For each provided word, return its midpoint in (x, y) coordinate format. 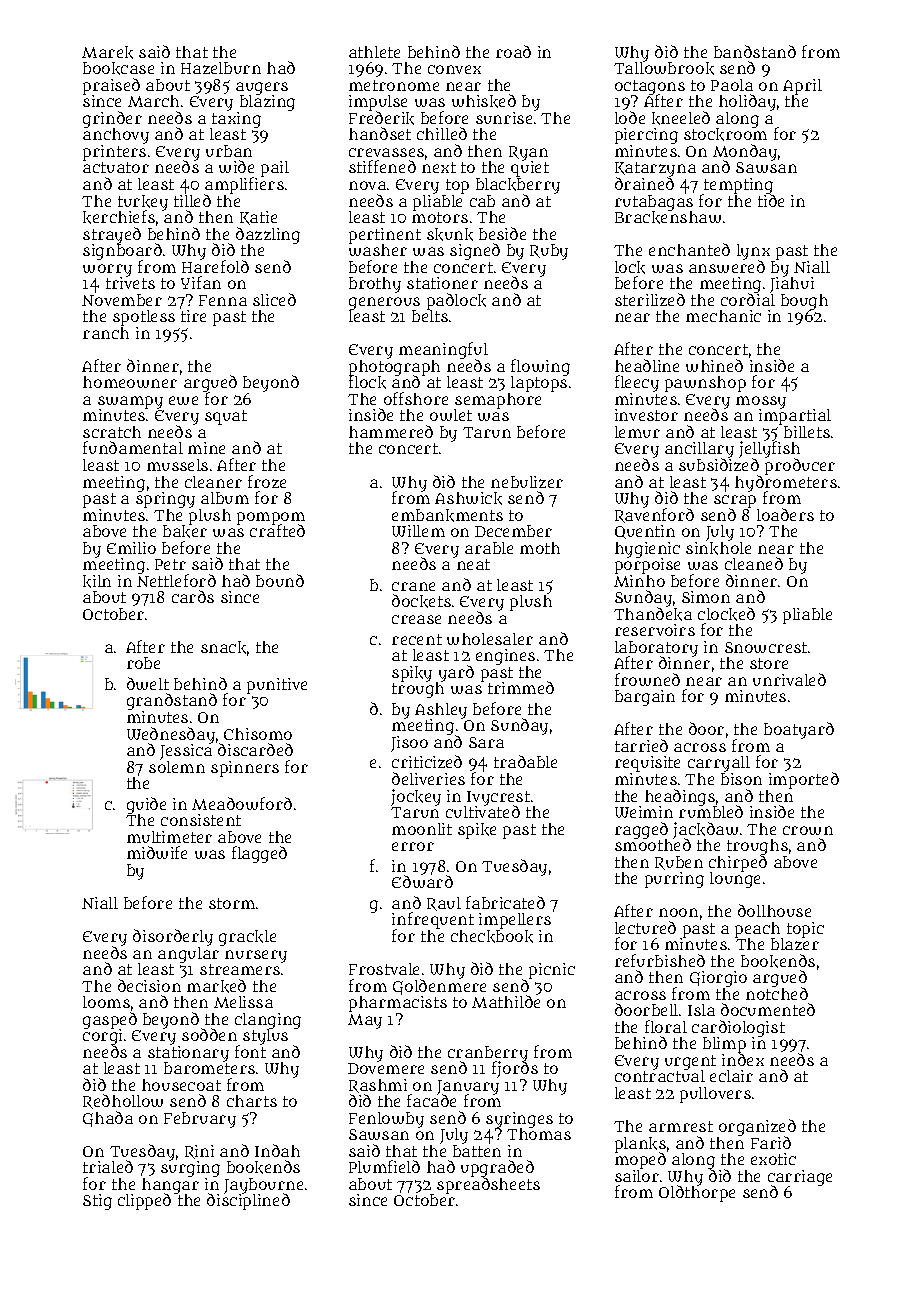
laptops (539, 384)
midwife (157, 852)
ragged (641, 830)
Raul (444, 904)
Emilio (131, 548)
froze (267, 481)
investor (646, 415)
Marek (107, 52)
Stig (97, 1202)
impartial (795, 417)
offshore (416, 398)
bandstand (755, 51)
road (513, 51)
